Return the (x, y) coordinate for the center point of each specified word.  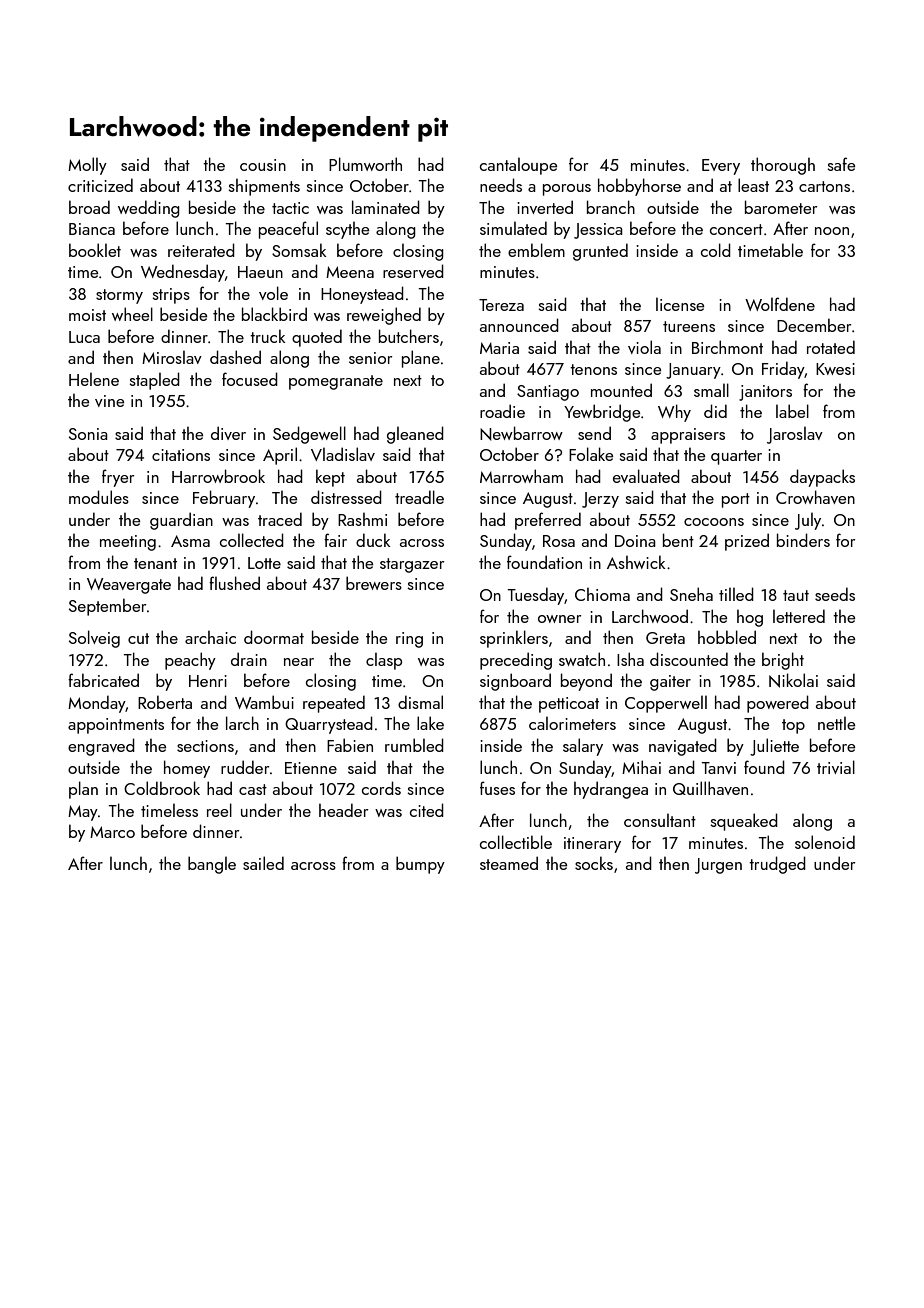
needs (501, 185)
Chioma (602, 594)
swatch (582, 659)
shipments (264, 187)
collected (252, 540)
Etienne (311, 768)
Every (721, 167)
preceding (516, 661)
